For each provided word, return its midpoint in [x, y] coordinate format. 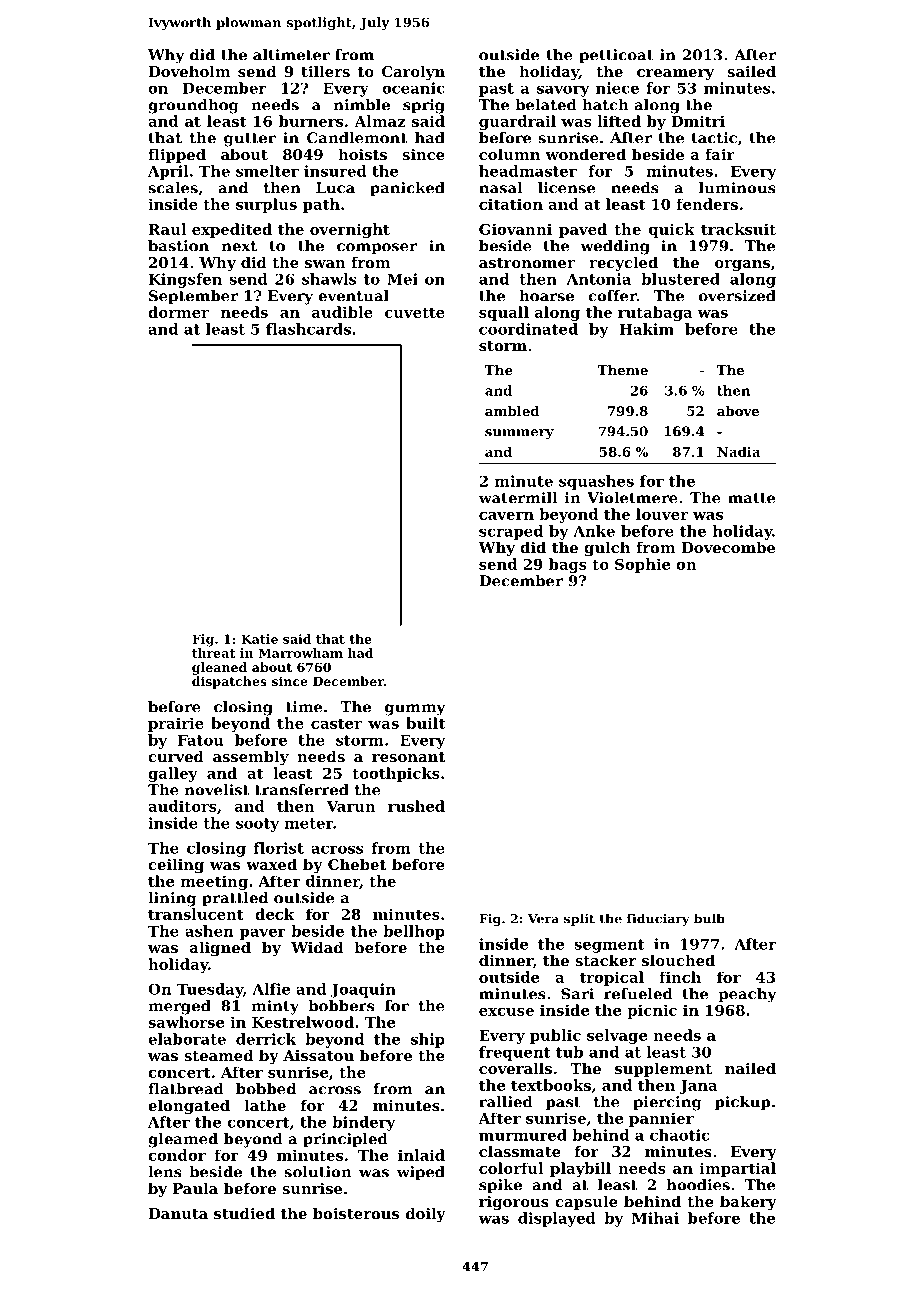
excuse [506, 1012]
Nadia [738, 451]
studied [244, 1213]
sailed [751, 71]
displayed [557, 1219]
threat [213, 653]
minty [275, 1007]
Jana [698, 1087]
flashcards [308, 329]
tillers [325, 71]
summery [519, 434]
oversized [737, 296]
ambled [512, 411]
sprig [424, 106]
